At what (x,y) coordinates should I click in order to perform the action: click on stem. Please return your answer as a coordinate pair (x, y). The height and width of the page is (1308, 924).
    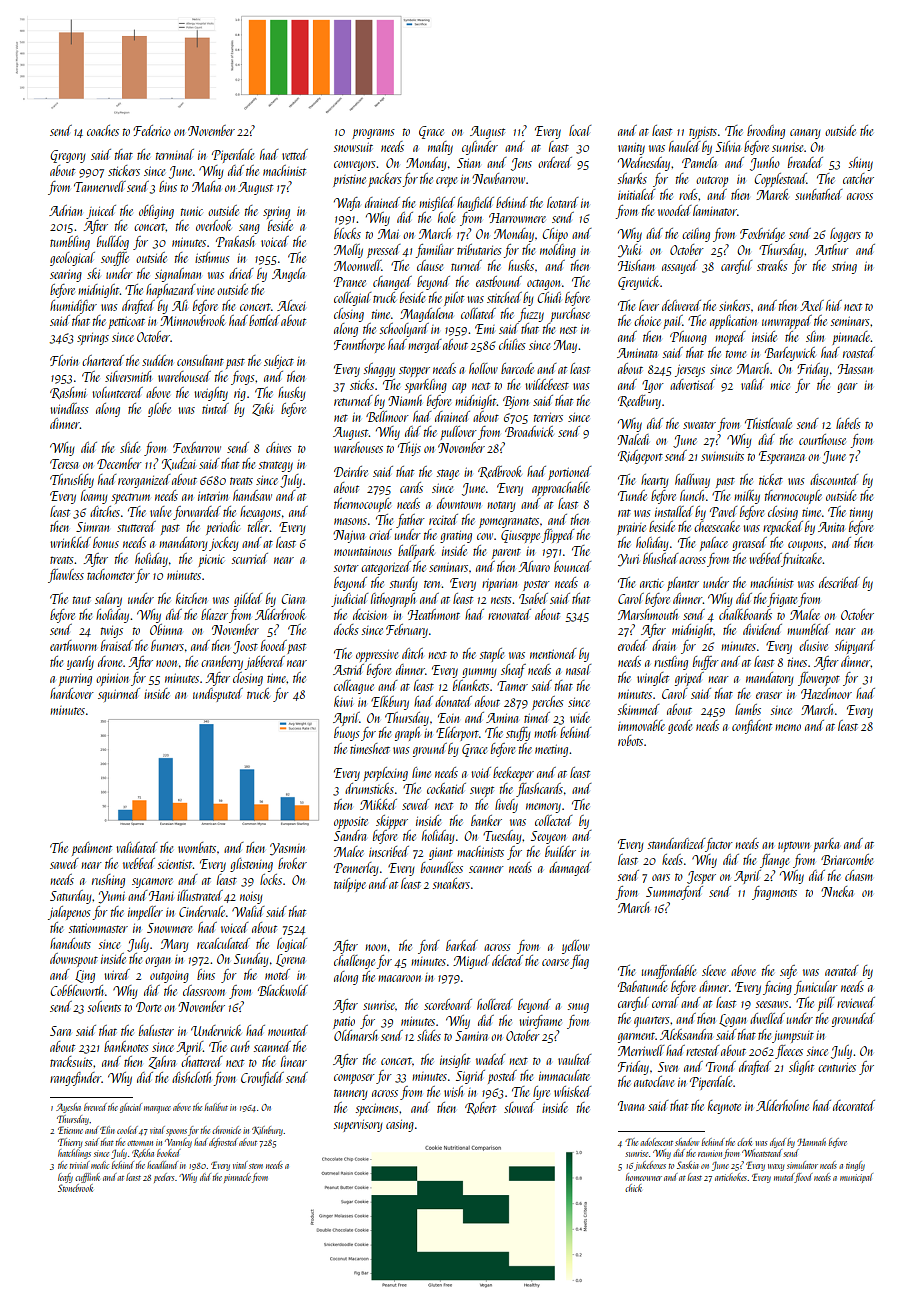
    Looking at the image, I should click on (256, 1166).
